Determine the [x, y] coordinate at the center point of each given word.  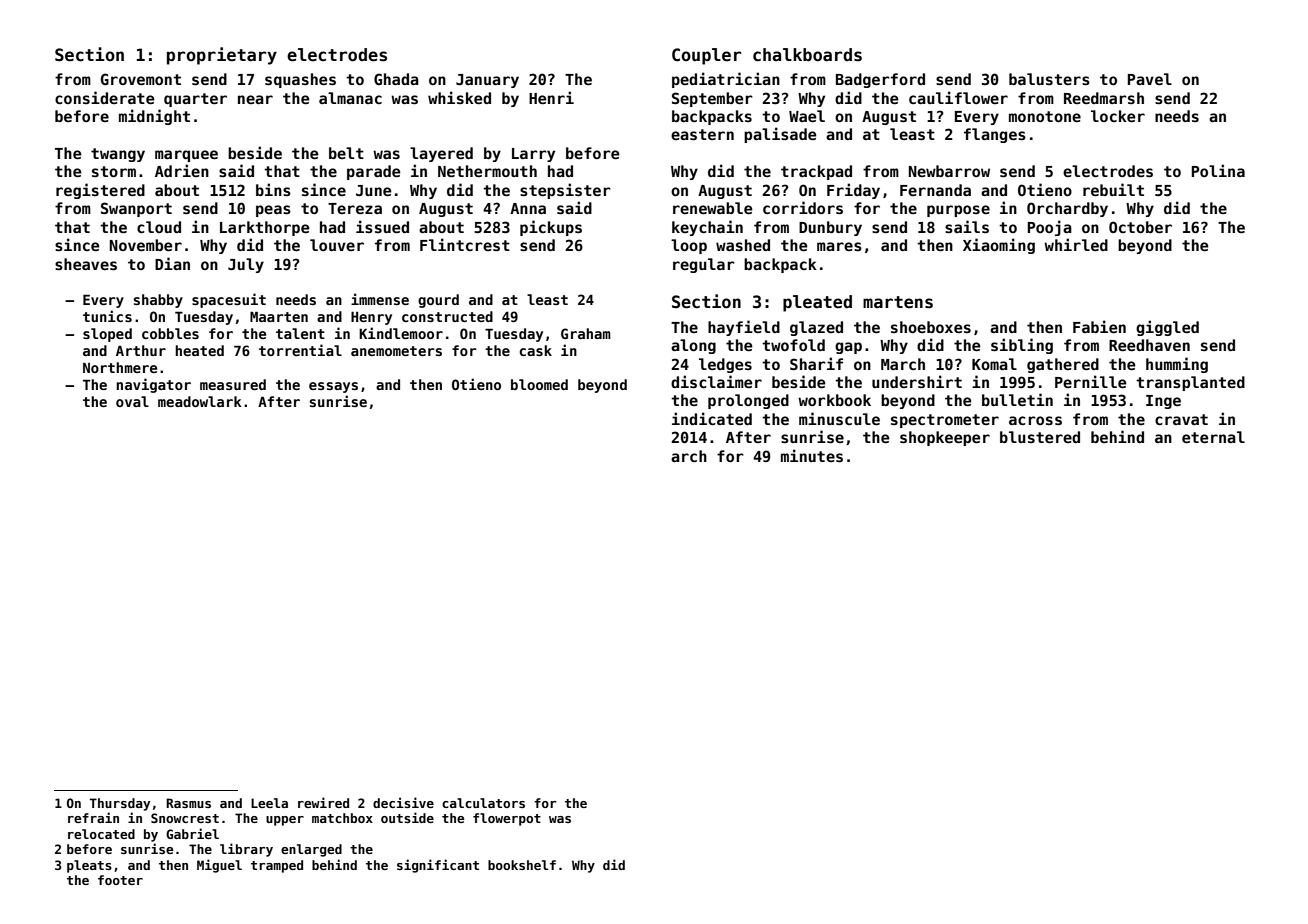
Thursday [120, 804]
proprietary [222, 56]
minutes [812, 455]
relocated [101, 834]
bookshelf [522, 865]
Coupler [706, 56]
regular [704, 265]
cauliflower [958, 97]
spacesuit [229, 300]
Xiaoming [999, 246]
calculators [483, 803]
